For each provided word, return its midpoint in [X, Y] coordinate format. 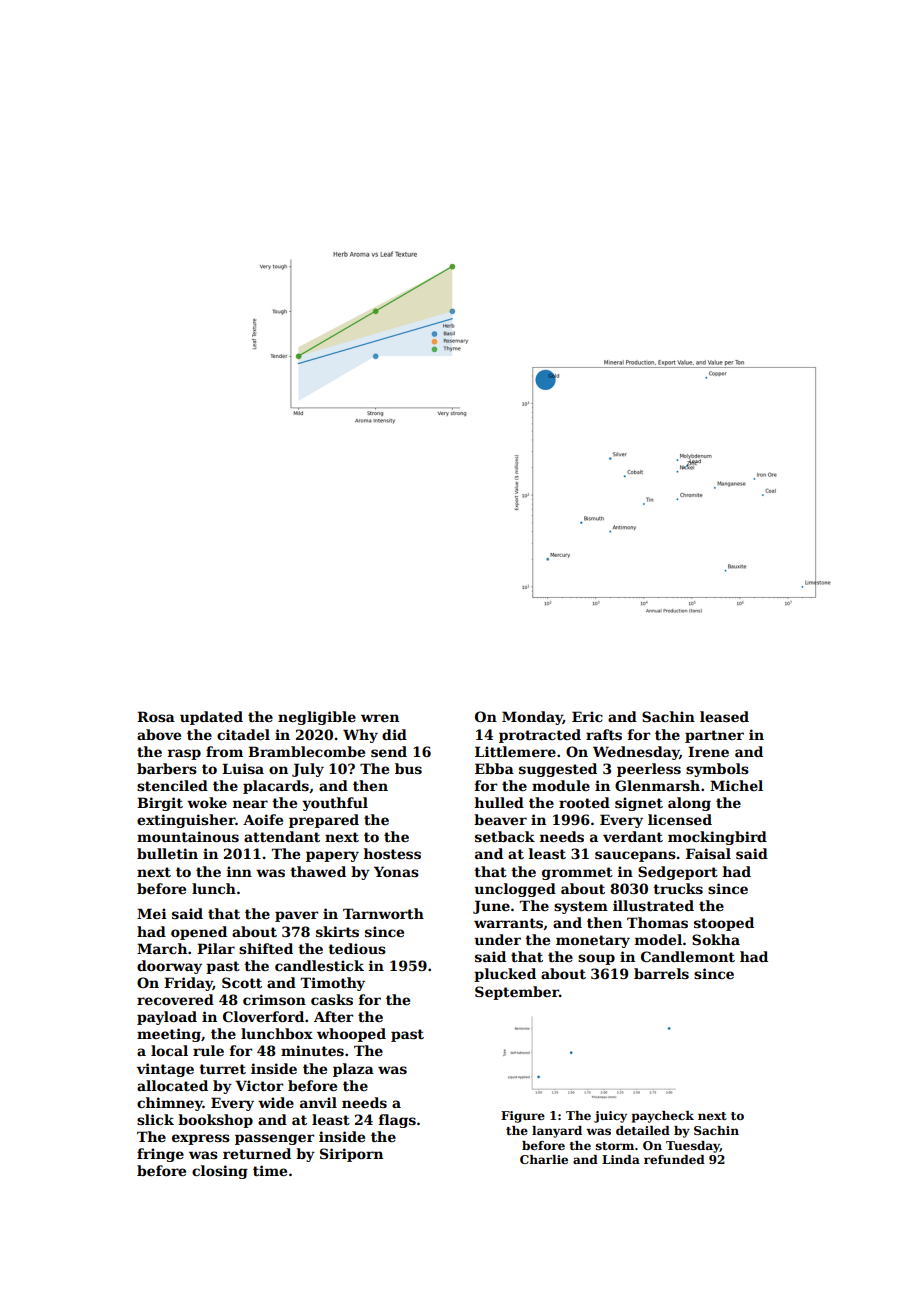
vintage [165, 1070]
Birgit [160, 804]
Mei [152, 913]
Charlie [544, 1159]
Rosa [156, 716]
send [389, 751]
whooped [351, 1035]
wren [380, 718]
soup [596, 959]
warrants [508, 923]
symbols [717, 770]
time [270, 1170]
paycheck [662, 1117]
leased [724, 716]
